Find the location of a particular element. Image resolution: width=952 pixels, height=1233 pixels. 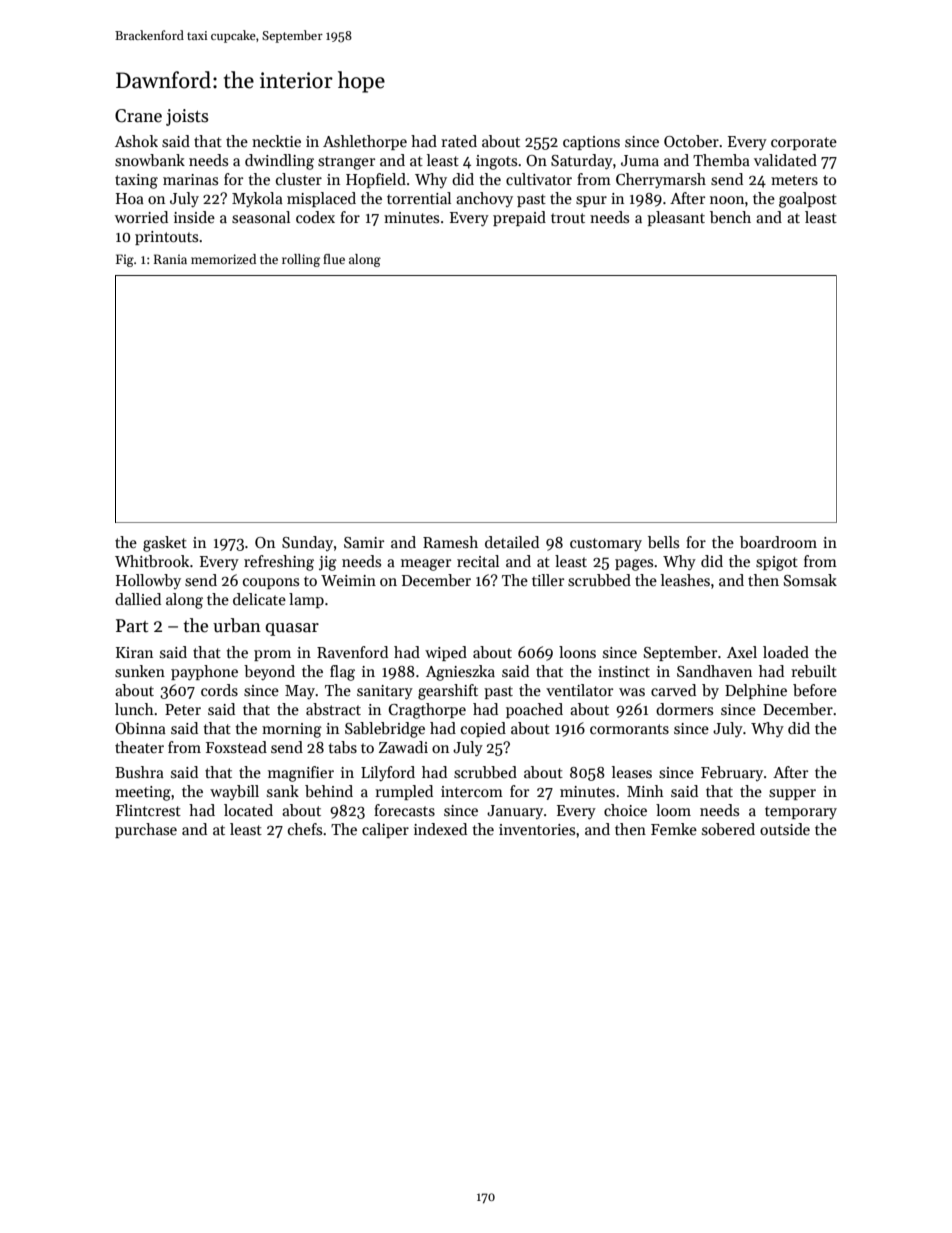

pleasant is located at coordinates (676, 218).
